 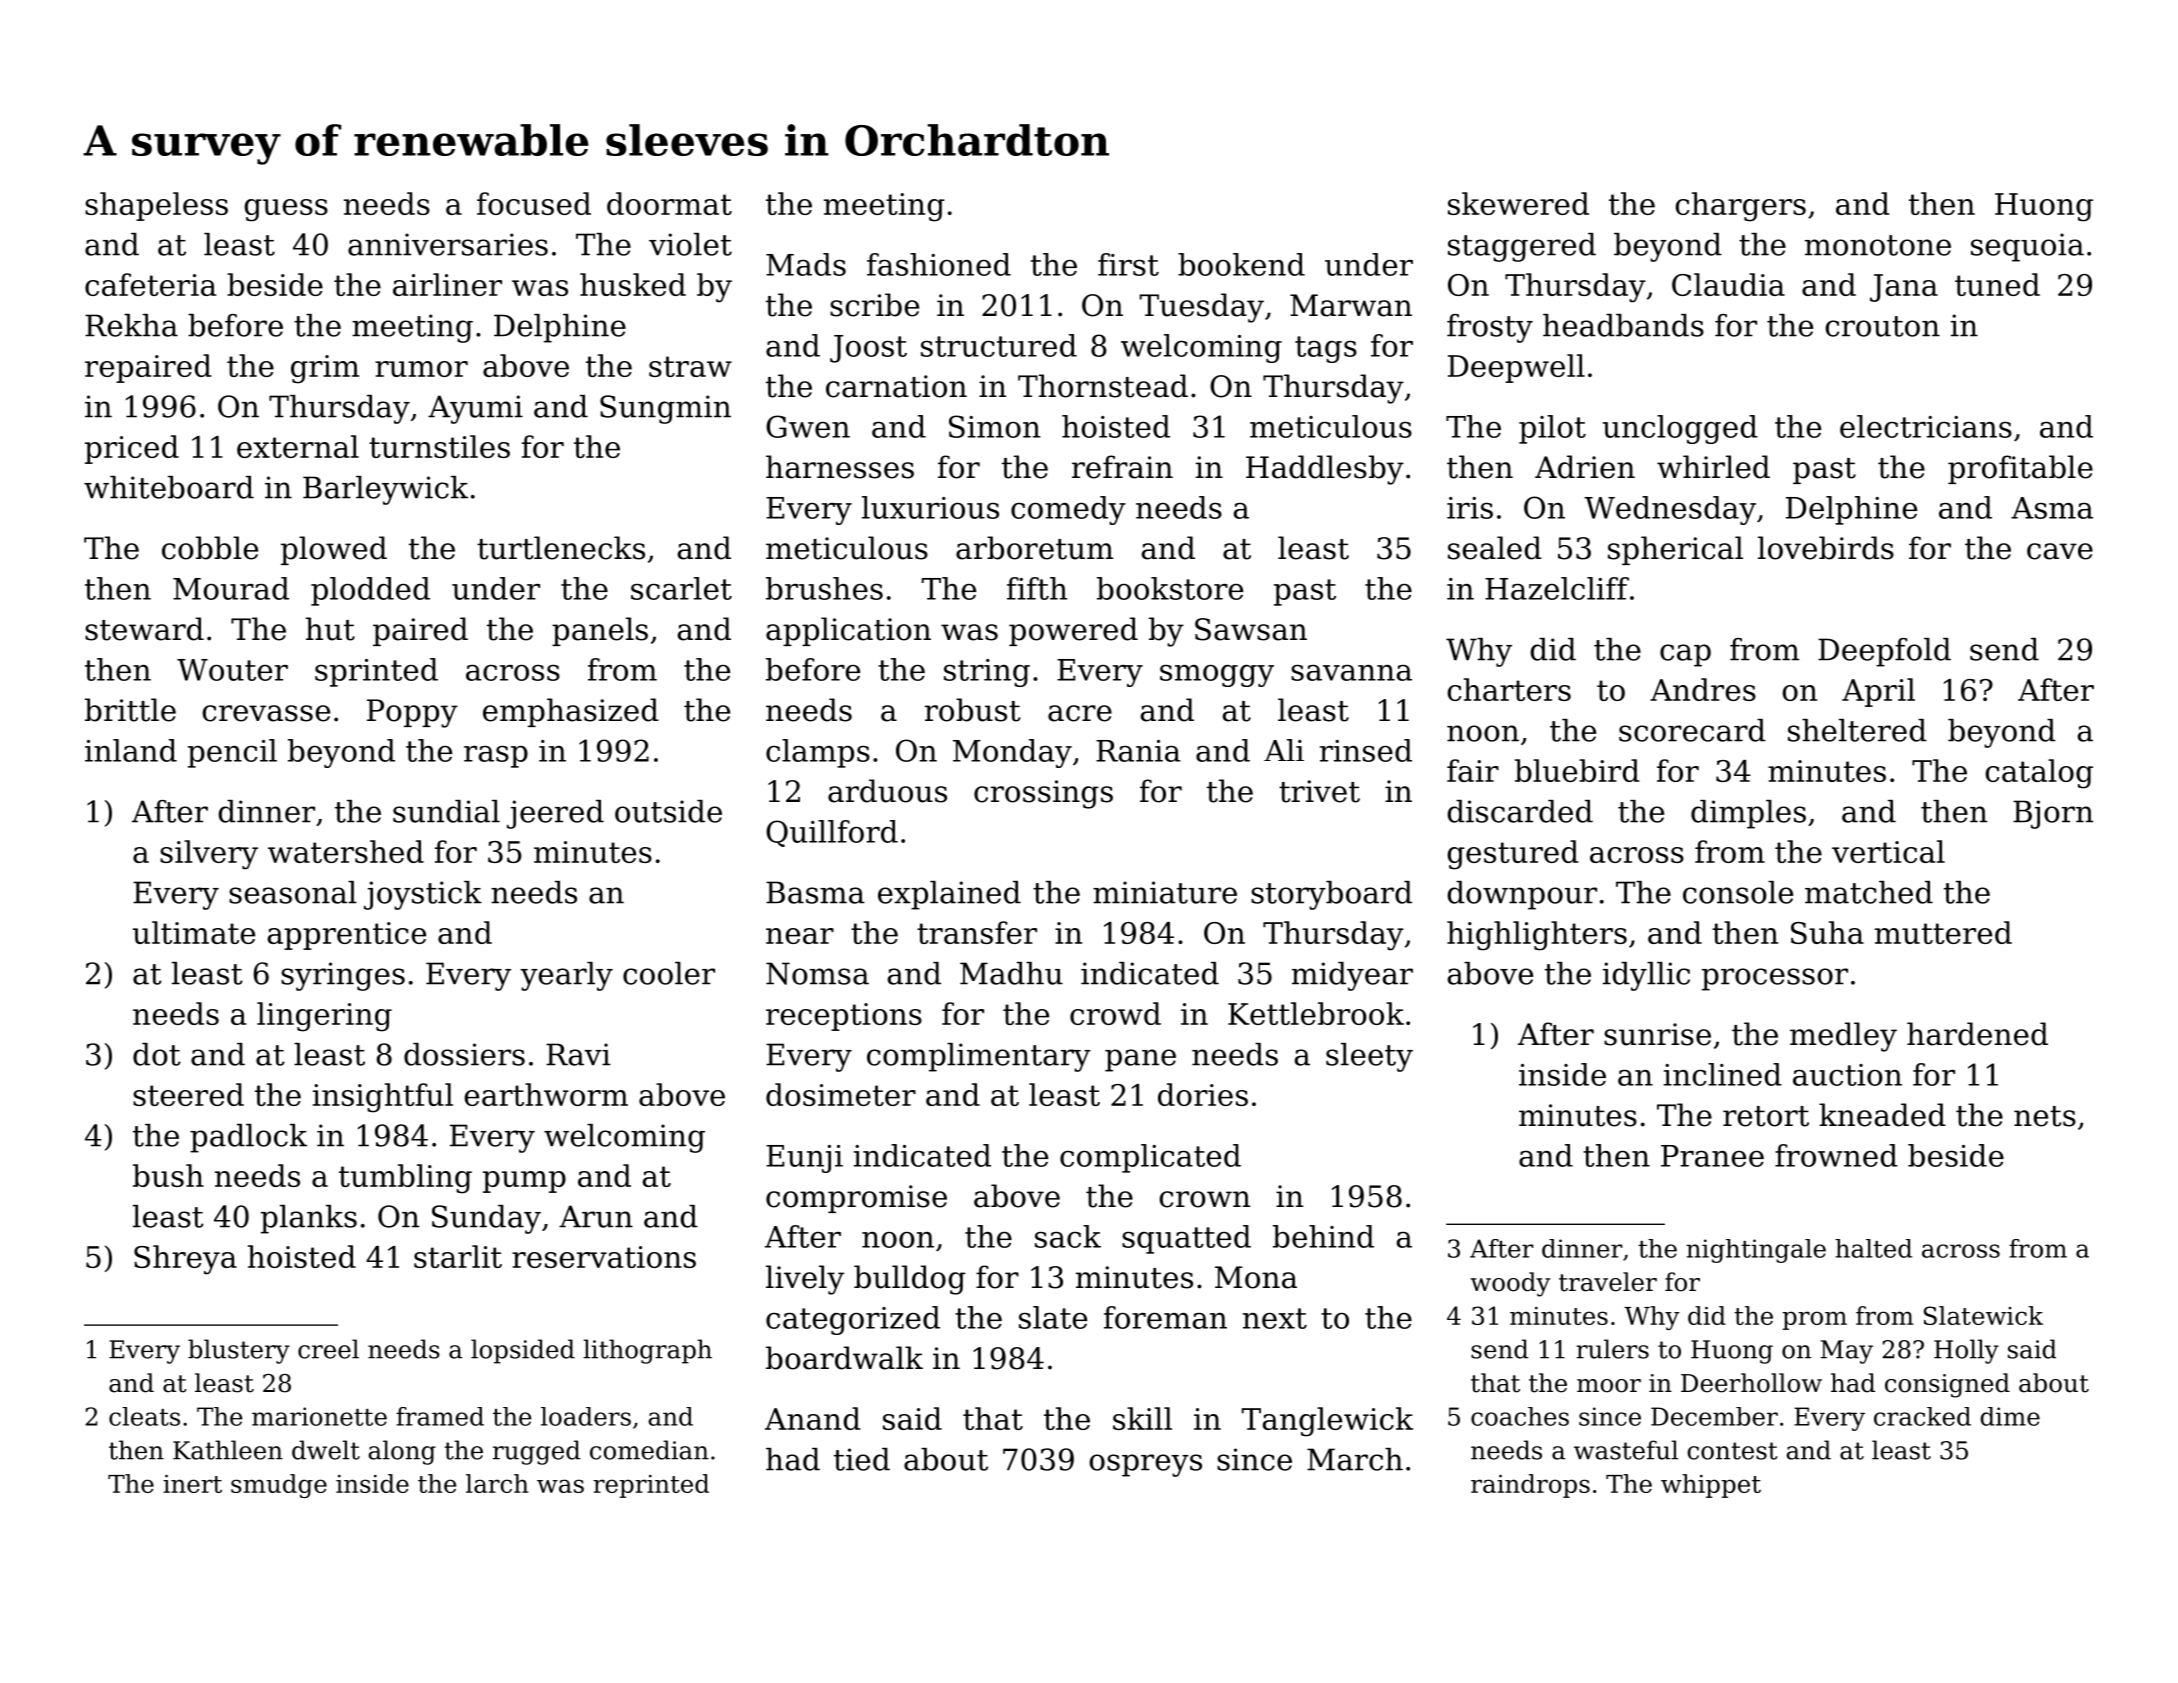 I want to click on application, so click(x=848, y=631).
